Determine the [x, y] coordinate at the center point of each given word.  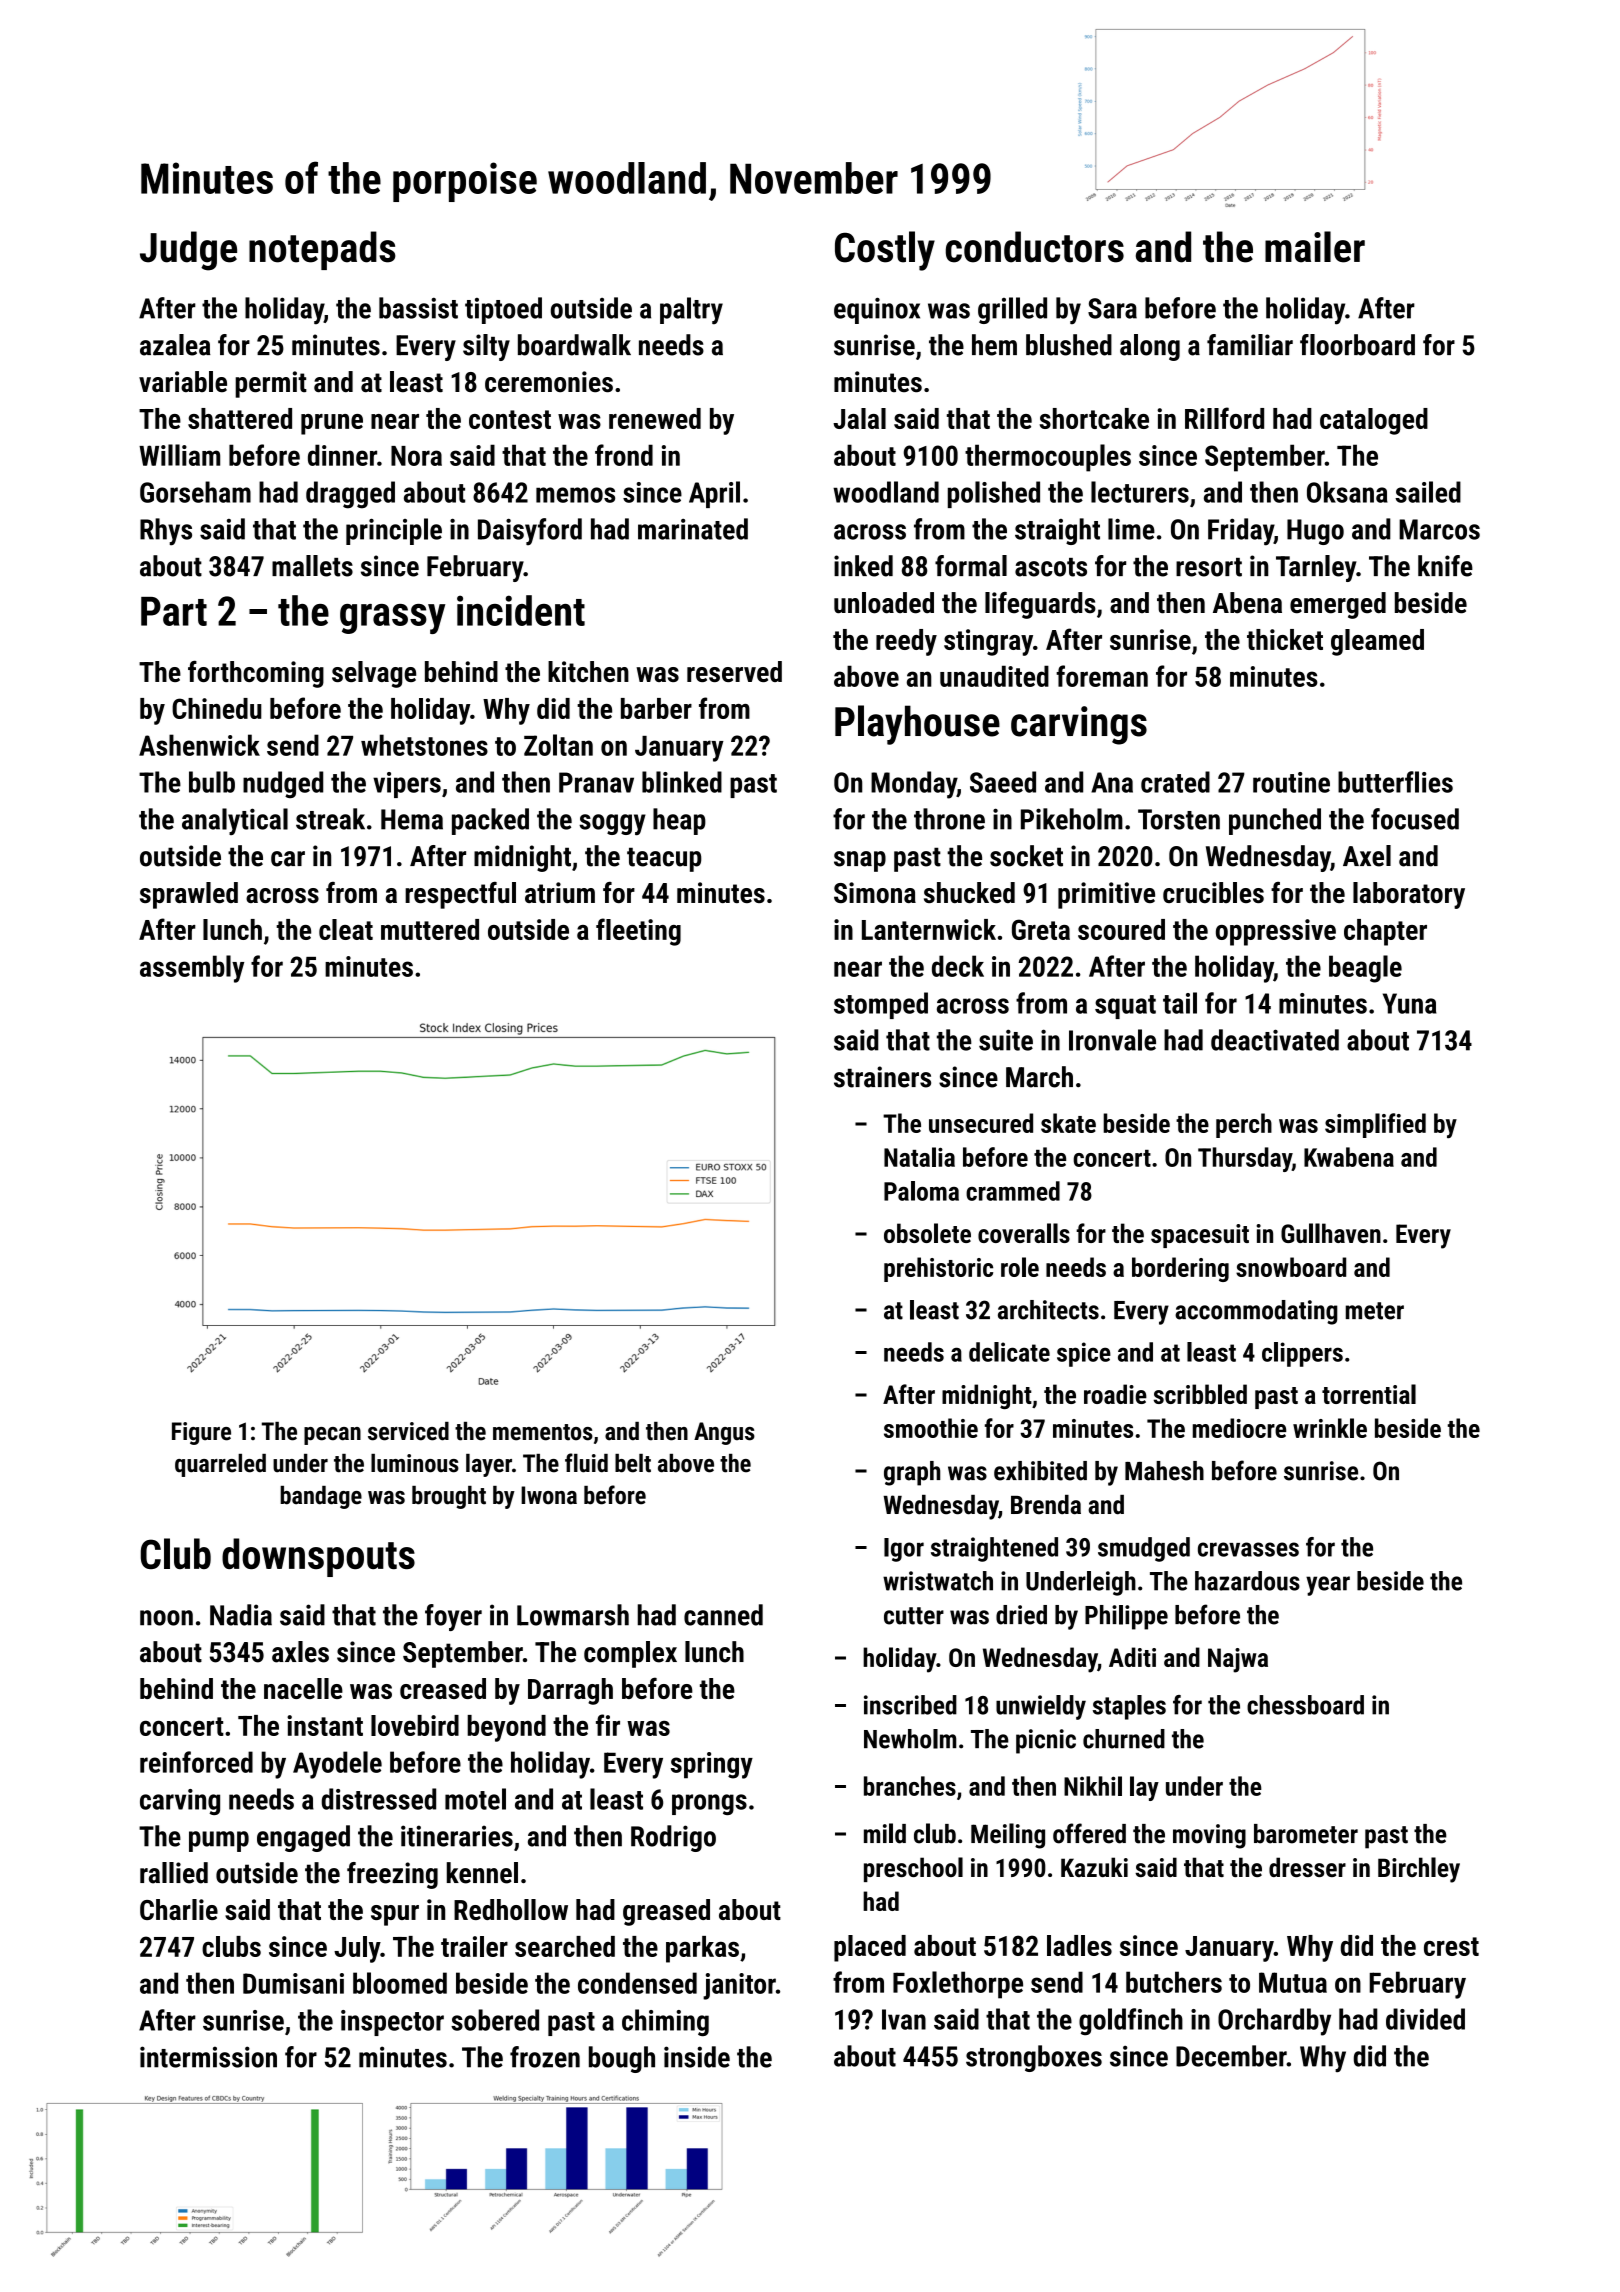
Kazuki [1094, 1867]
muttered [430, 929]
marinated [693, 529]
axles [300, 1652]
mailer [1315, 247]
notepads [322, 250]
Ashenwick [199, 745]
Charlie [179, 1909]
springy [712, 1765]
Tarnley [1316, 568]
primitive [1106, 895]
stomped [881, 1005]
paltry [691, 311]
